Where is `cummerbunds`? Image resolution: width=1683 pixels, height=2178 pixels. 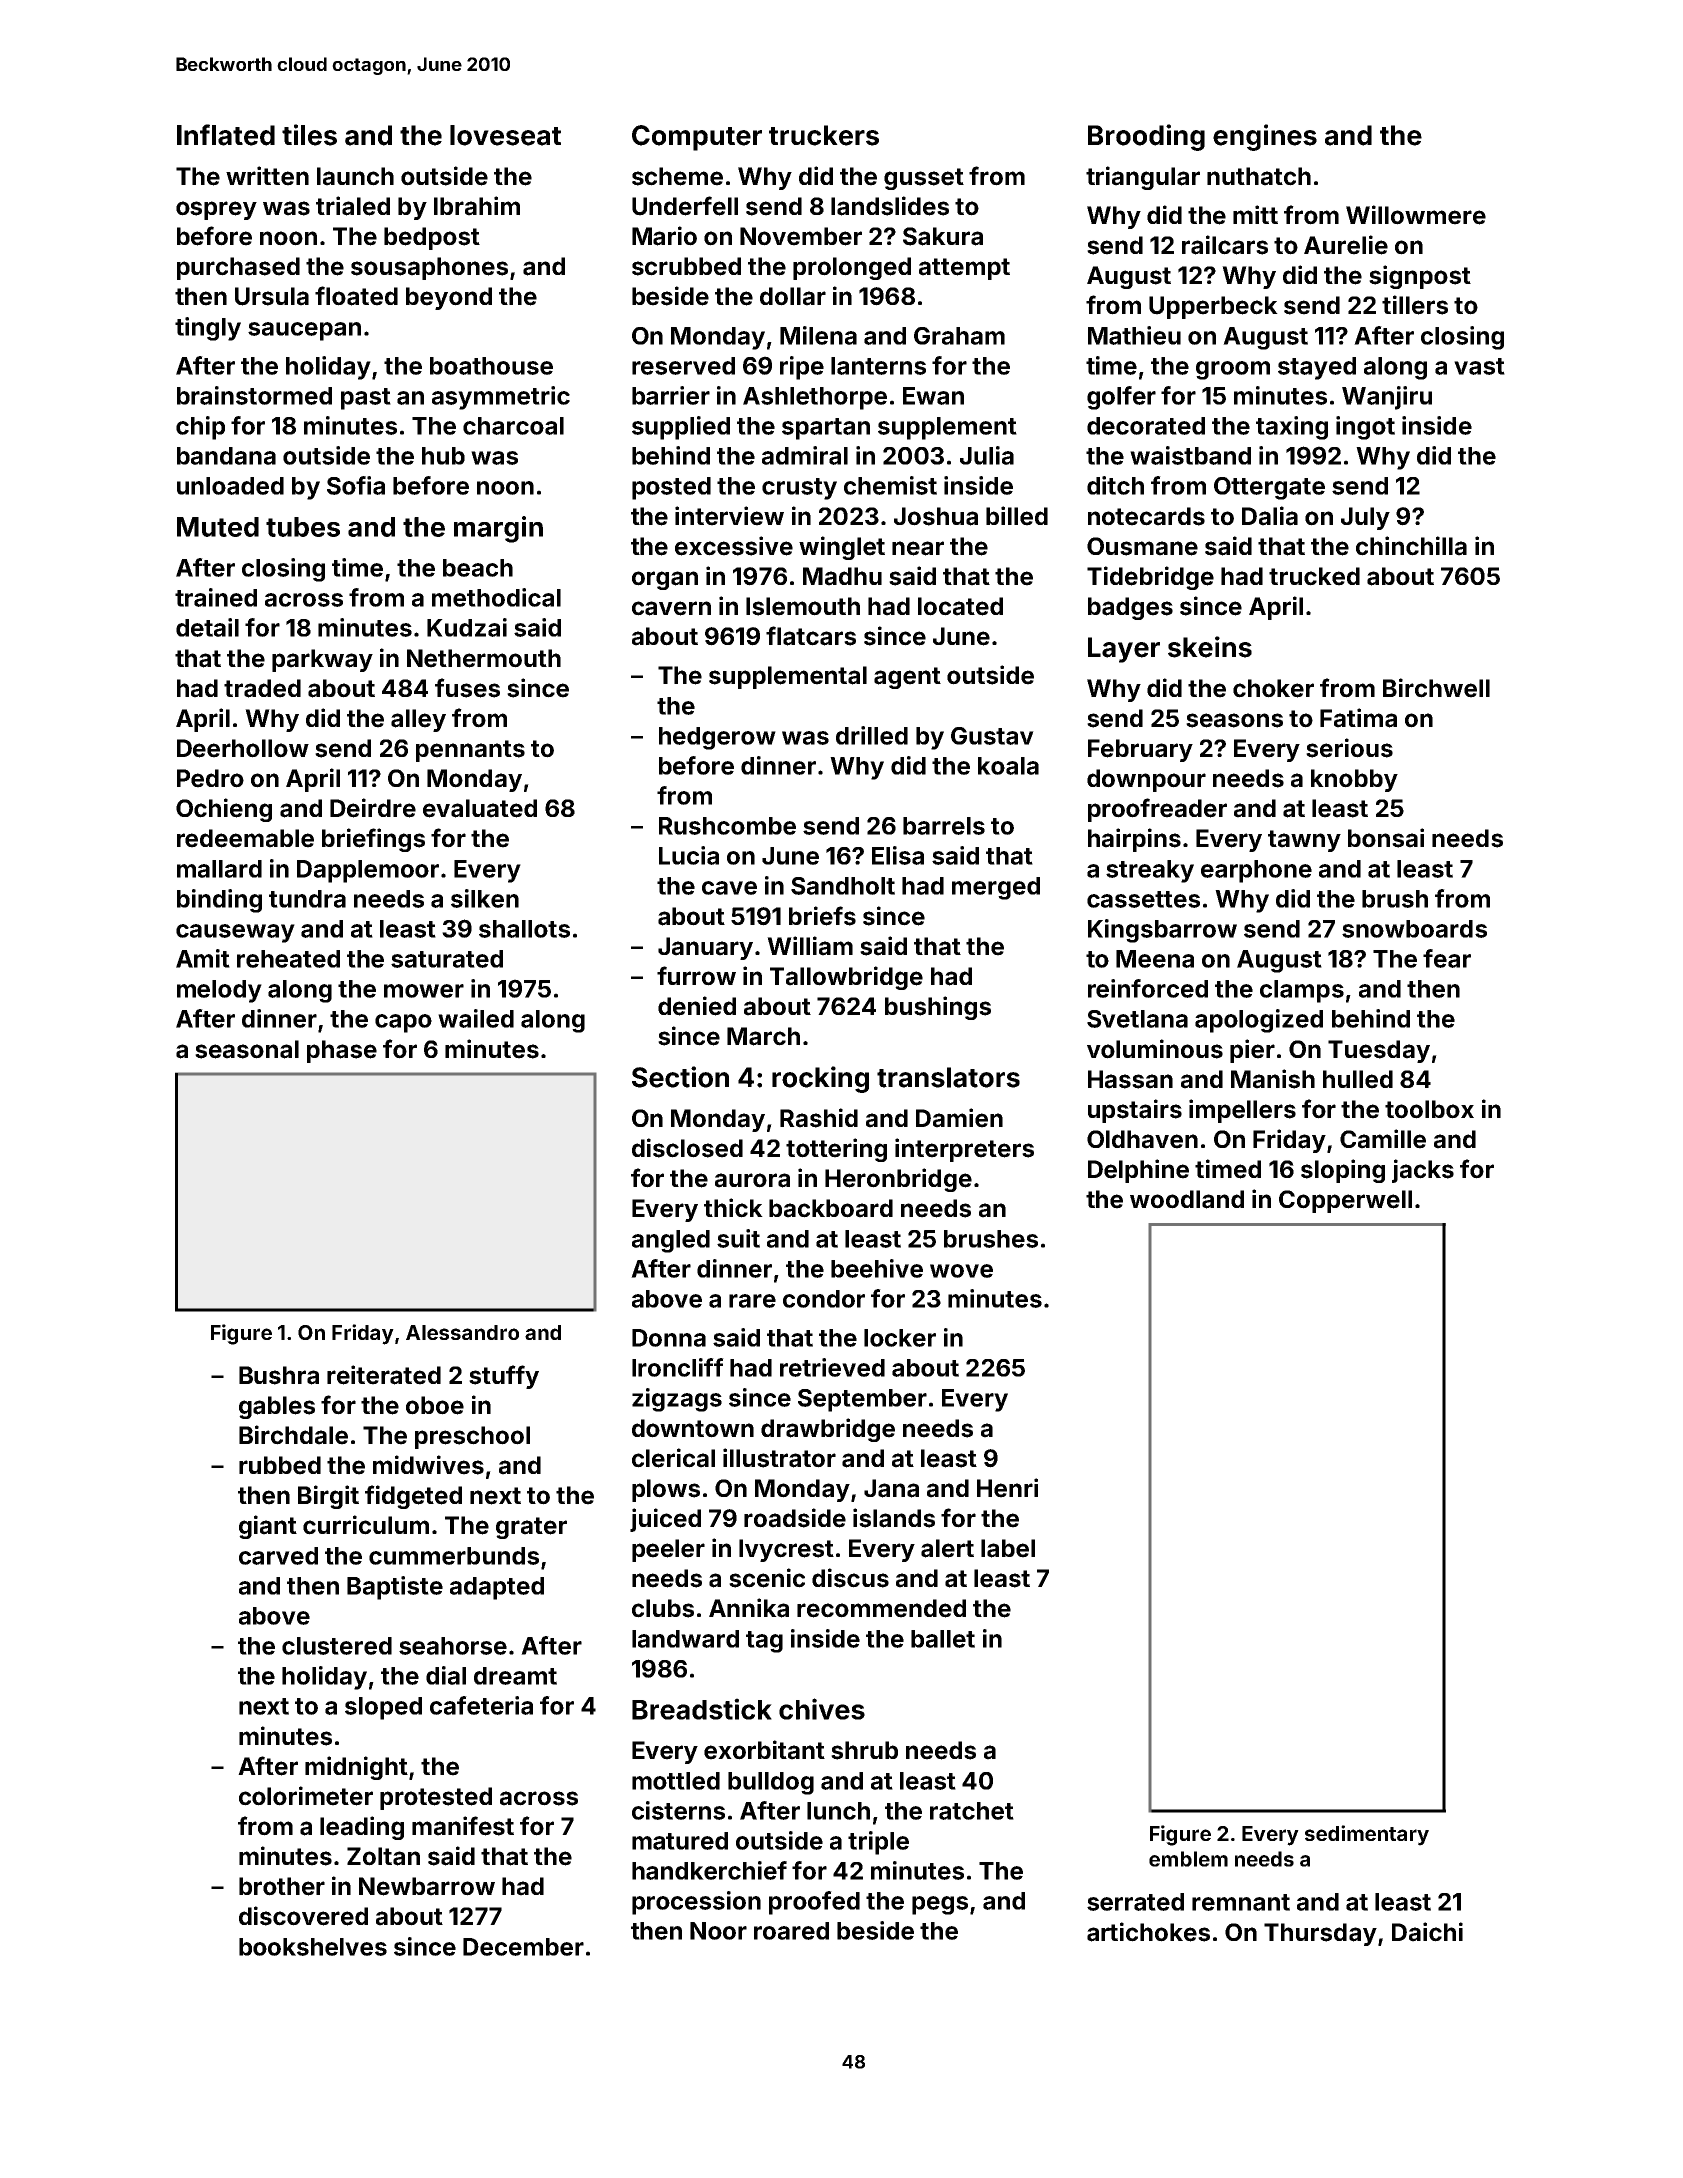 cummerbunds is located at coordinates (454, 1556).
